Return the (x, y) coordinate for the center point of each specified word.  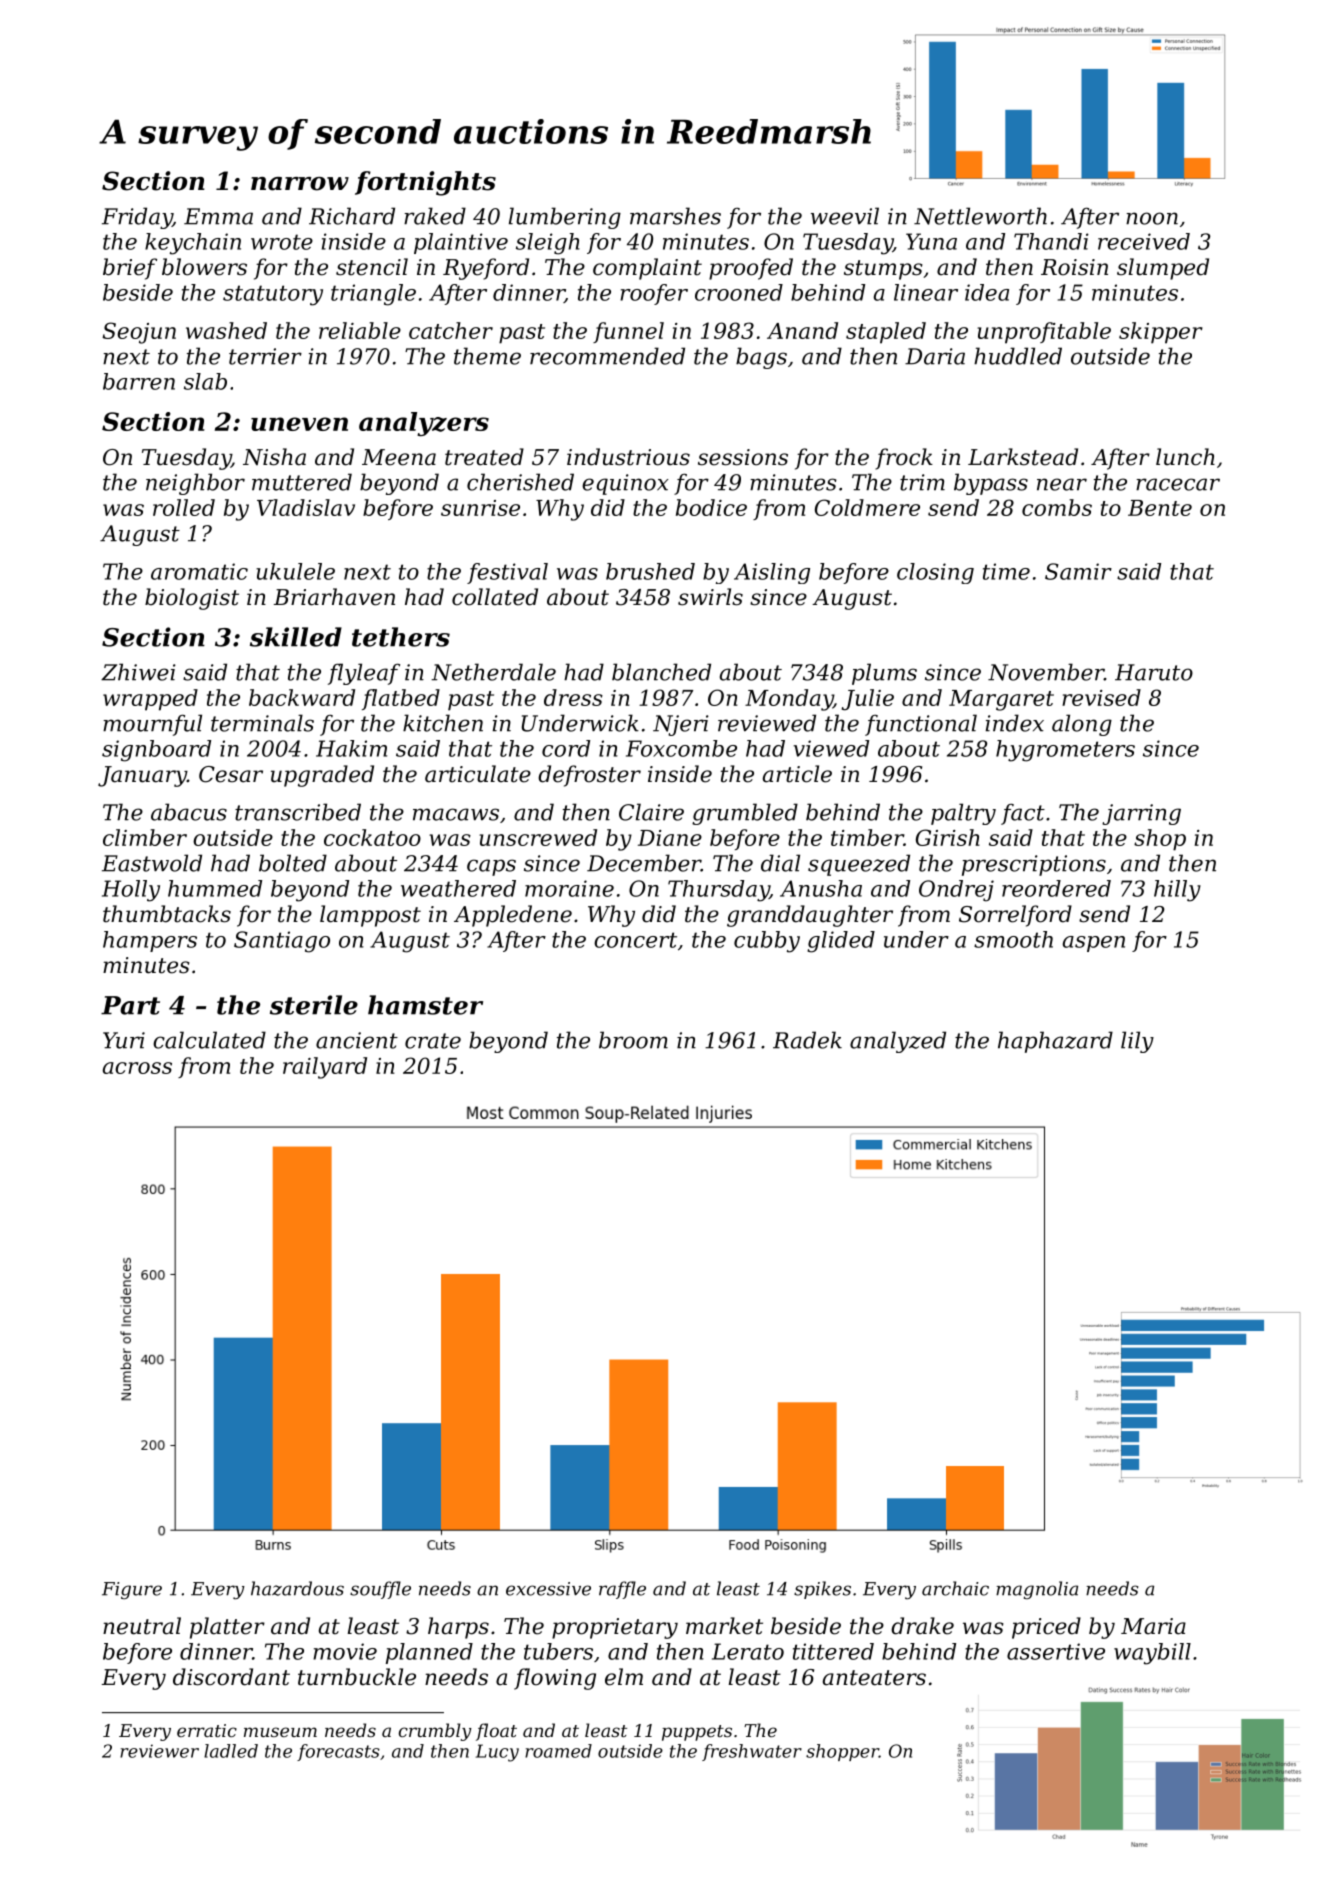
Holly (131, 891)
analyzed (898, 1042)
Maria (1153, 1626)
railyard (325, 1068)
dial (780, 863)
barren (139, 381)
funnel (628, 332)
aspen (1094, 944)
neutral (142, 1626)
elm (624, 1677)
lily (1137, 1042)
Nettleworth (980, 216)
